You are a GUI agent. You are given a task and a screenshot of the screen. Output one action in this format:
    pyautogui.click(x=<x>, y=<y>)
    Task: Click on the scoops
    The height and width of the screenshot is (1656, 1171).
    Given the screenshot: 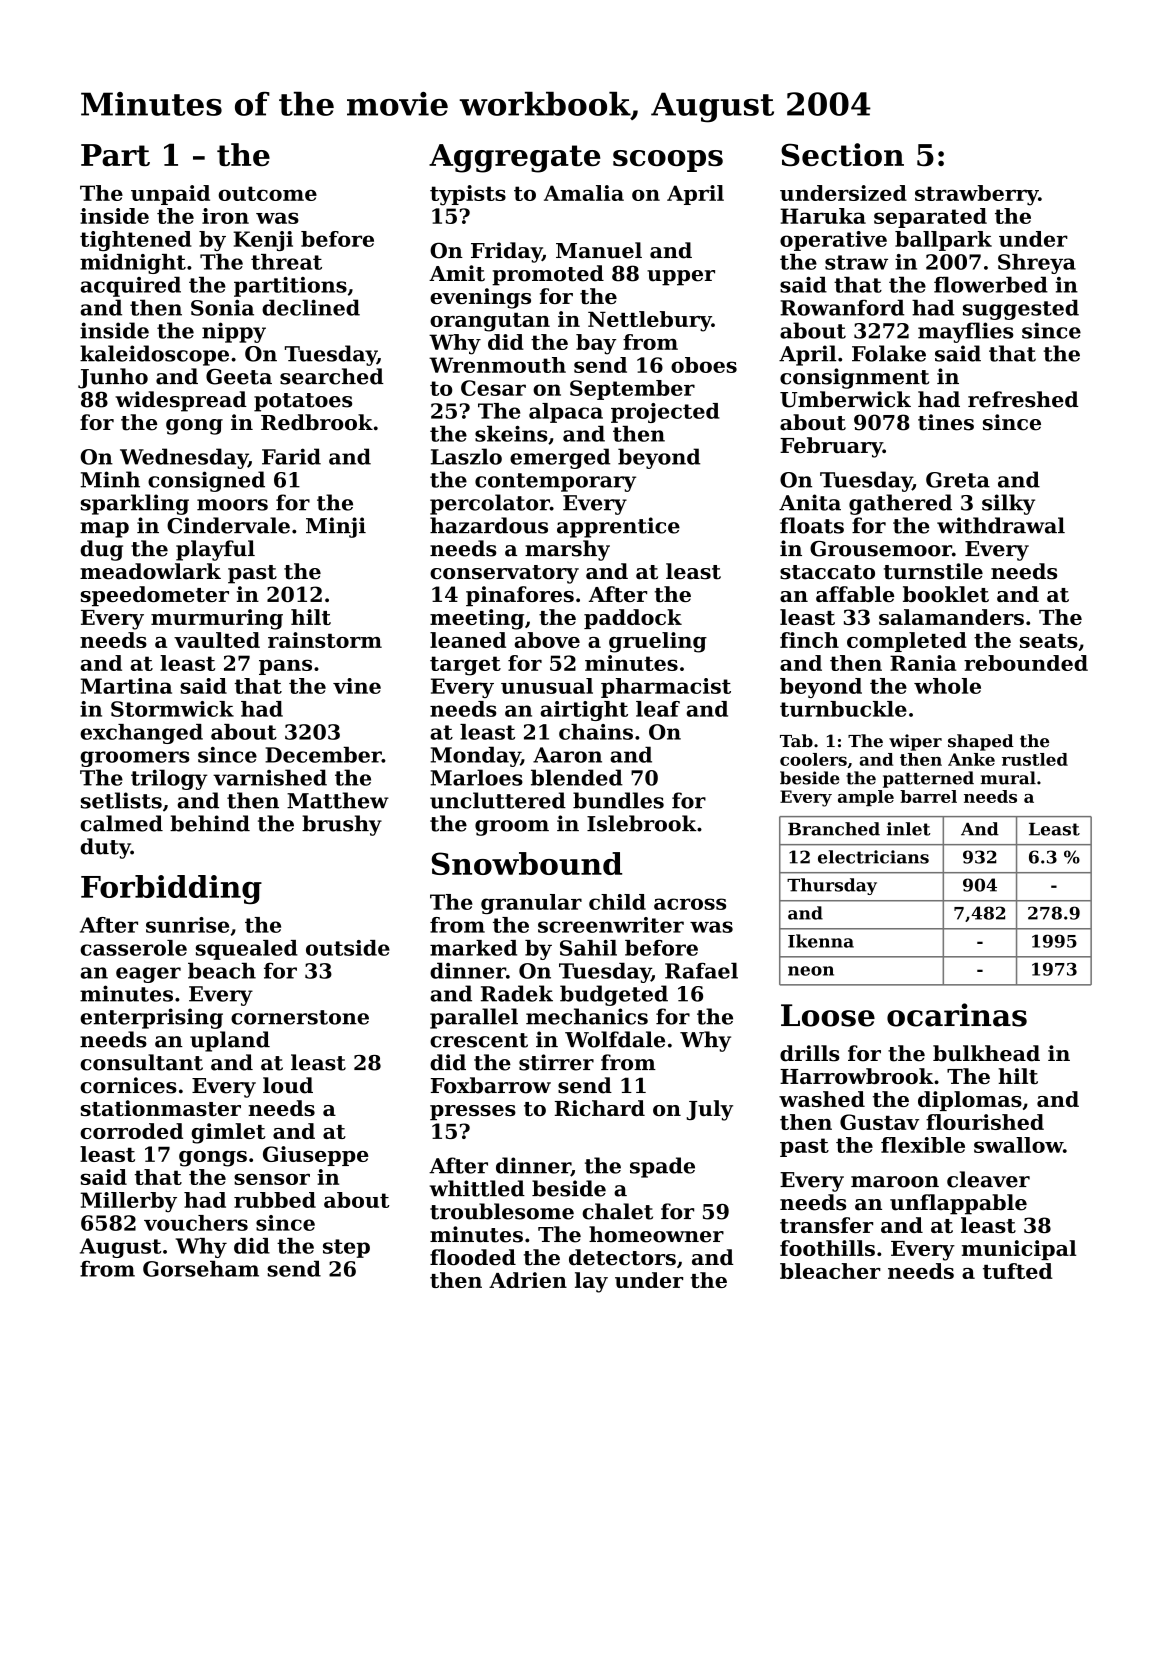 What is the action you would take?
    pyautogui.click(x=668, y=161)
